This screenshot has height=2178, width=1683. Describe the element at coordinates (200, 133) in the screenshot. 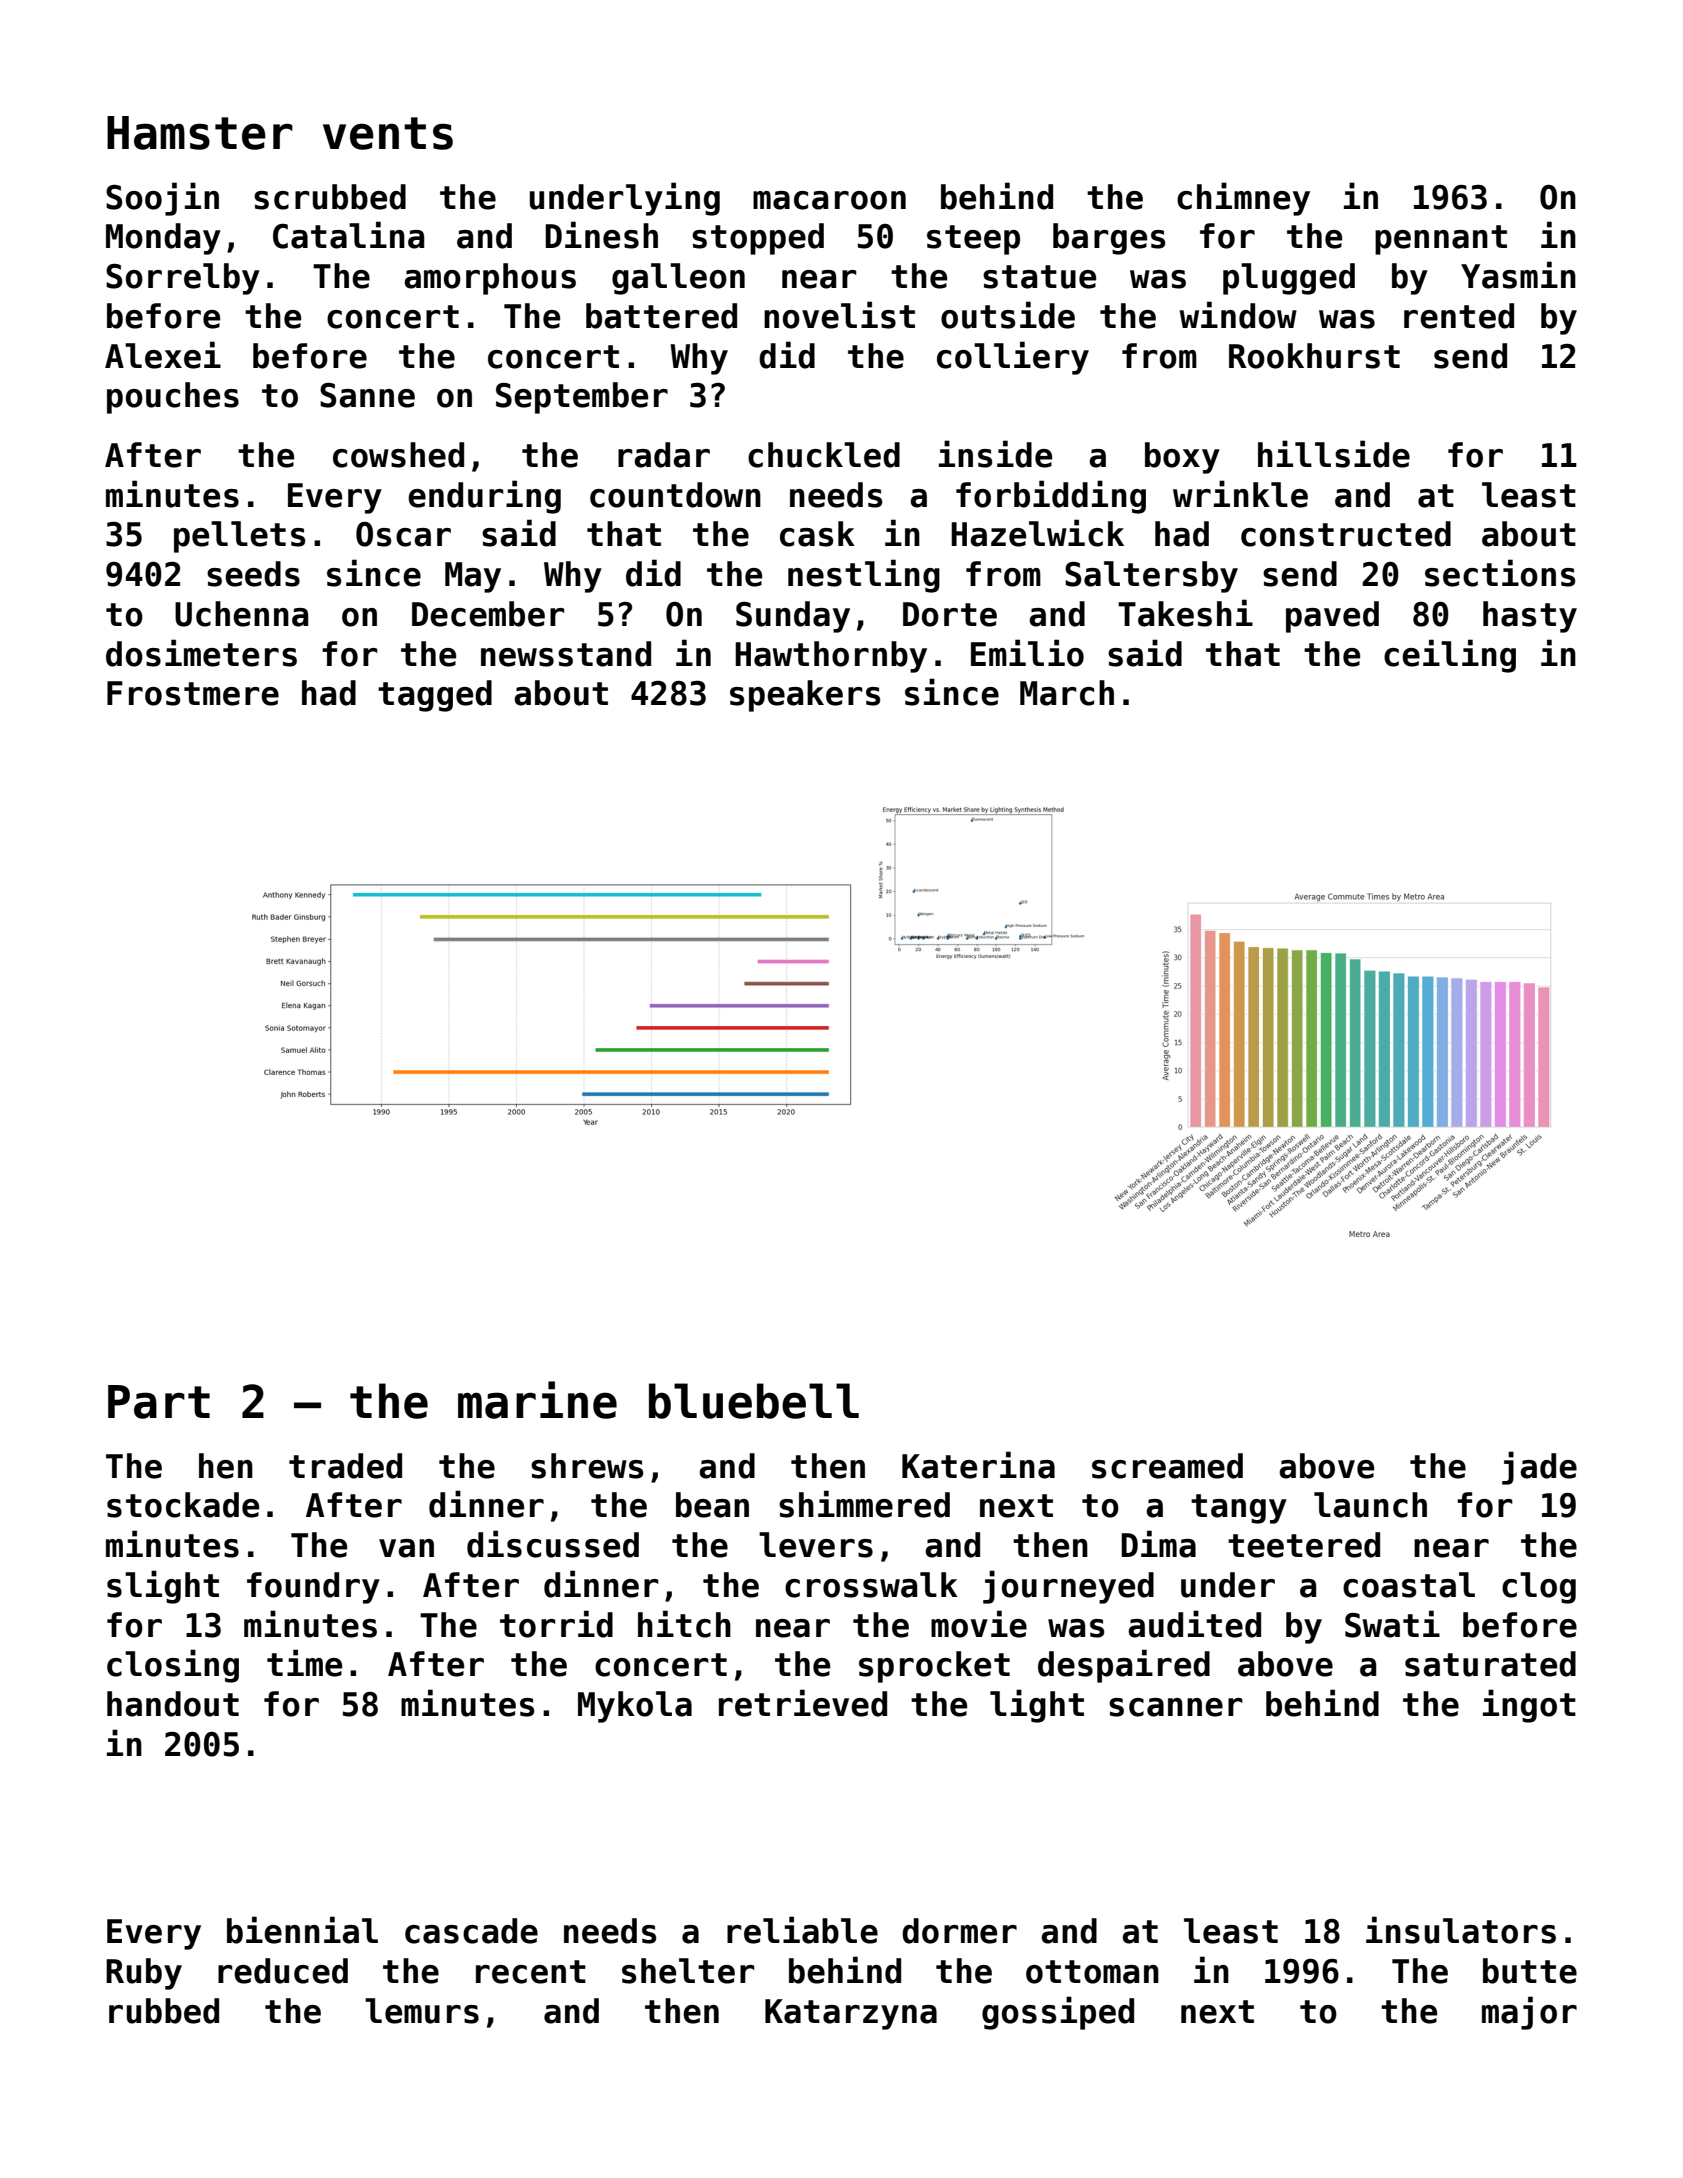

I see `Hamster` at that location.
